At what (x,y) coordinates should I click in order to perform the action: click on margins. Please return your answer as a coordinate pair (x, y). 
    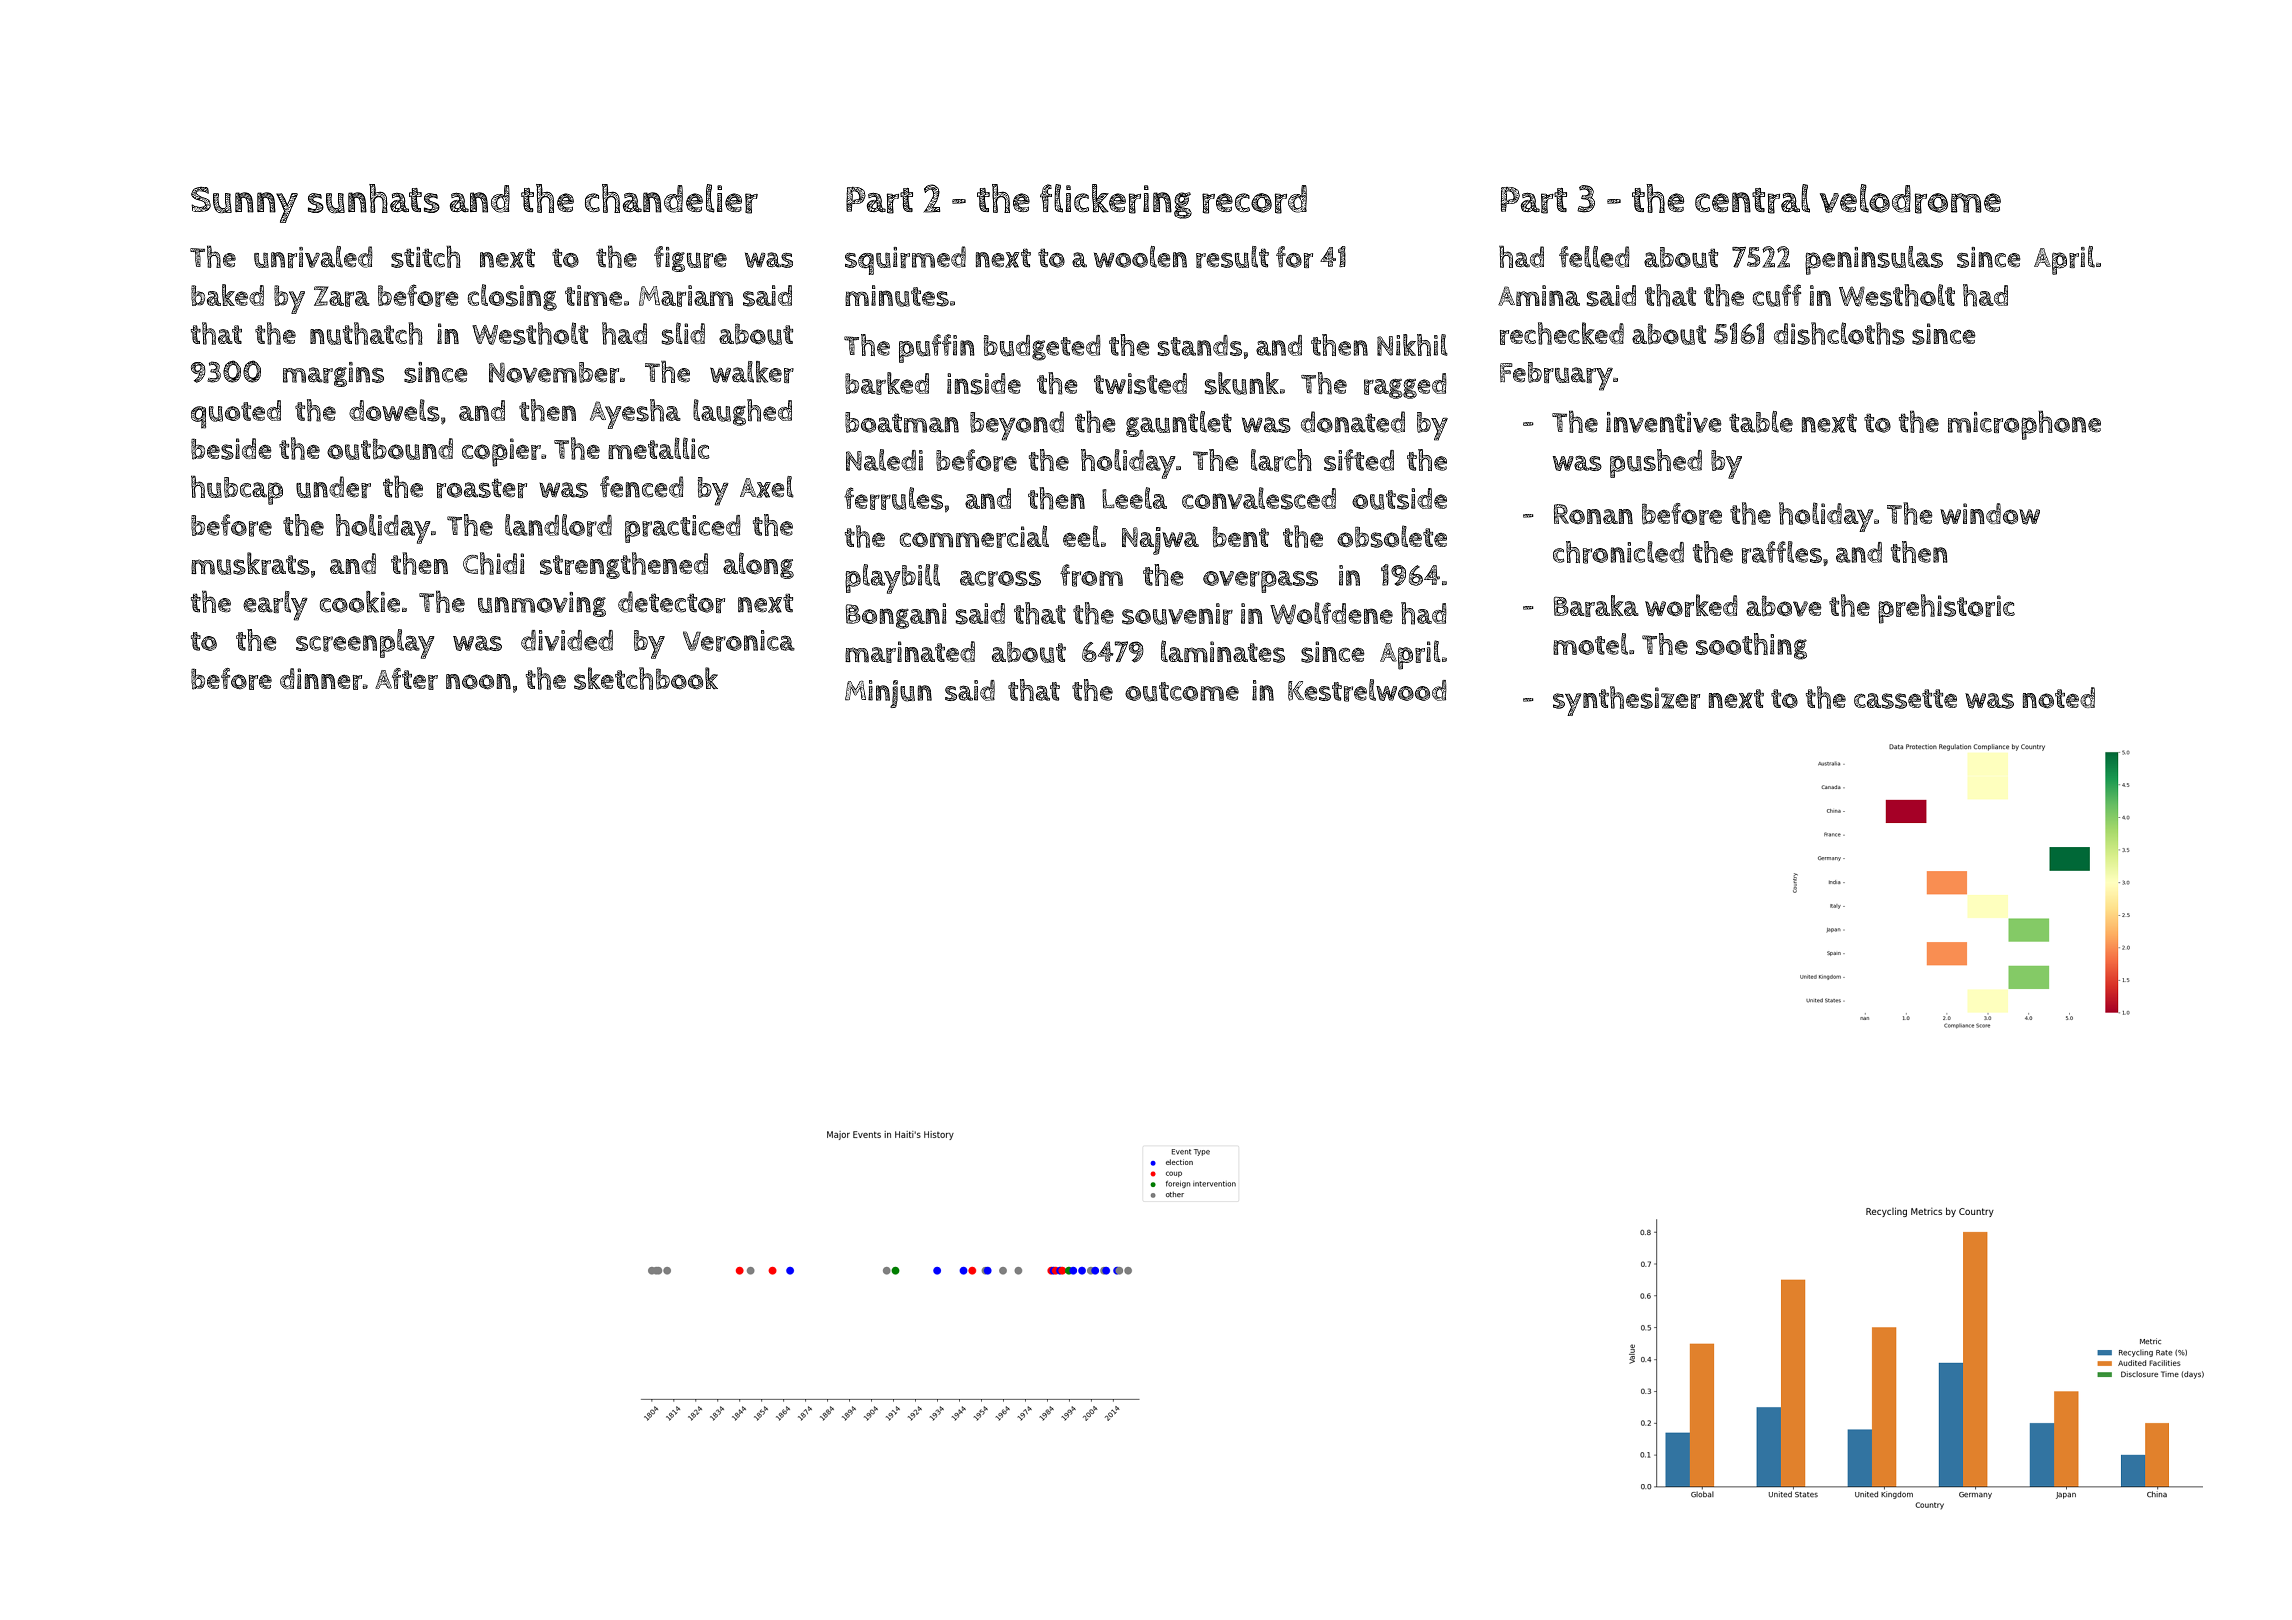
    Looking at the image, I should click on (333, 374).
